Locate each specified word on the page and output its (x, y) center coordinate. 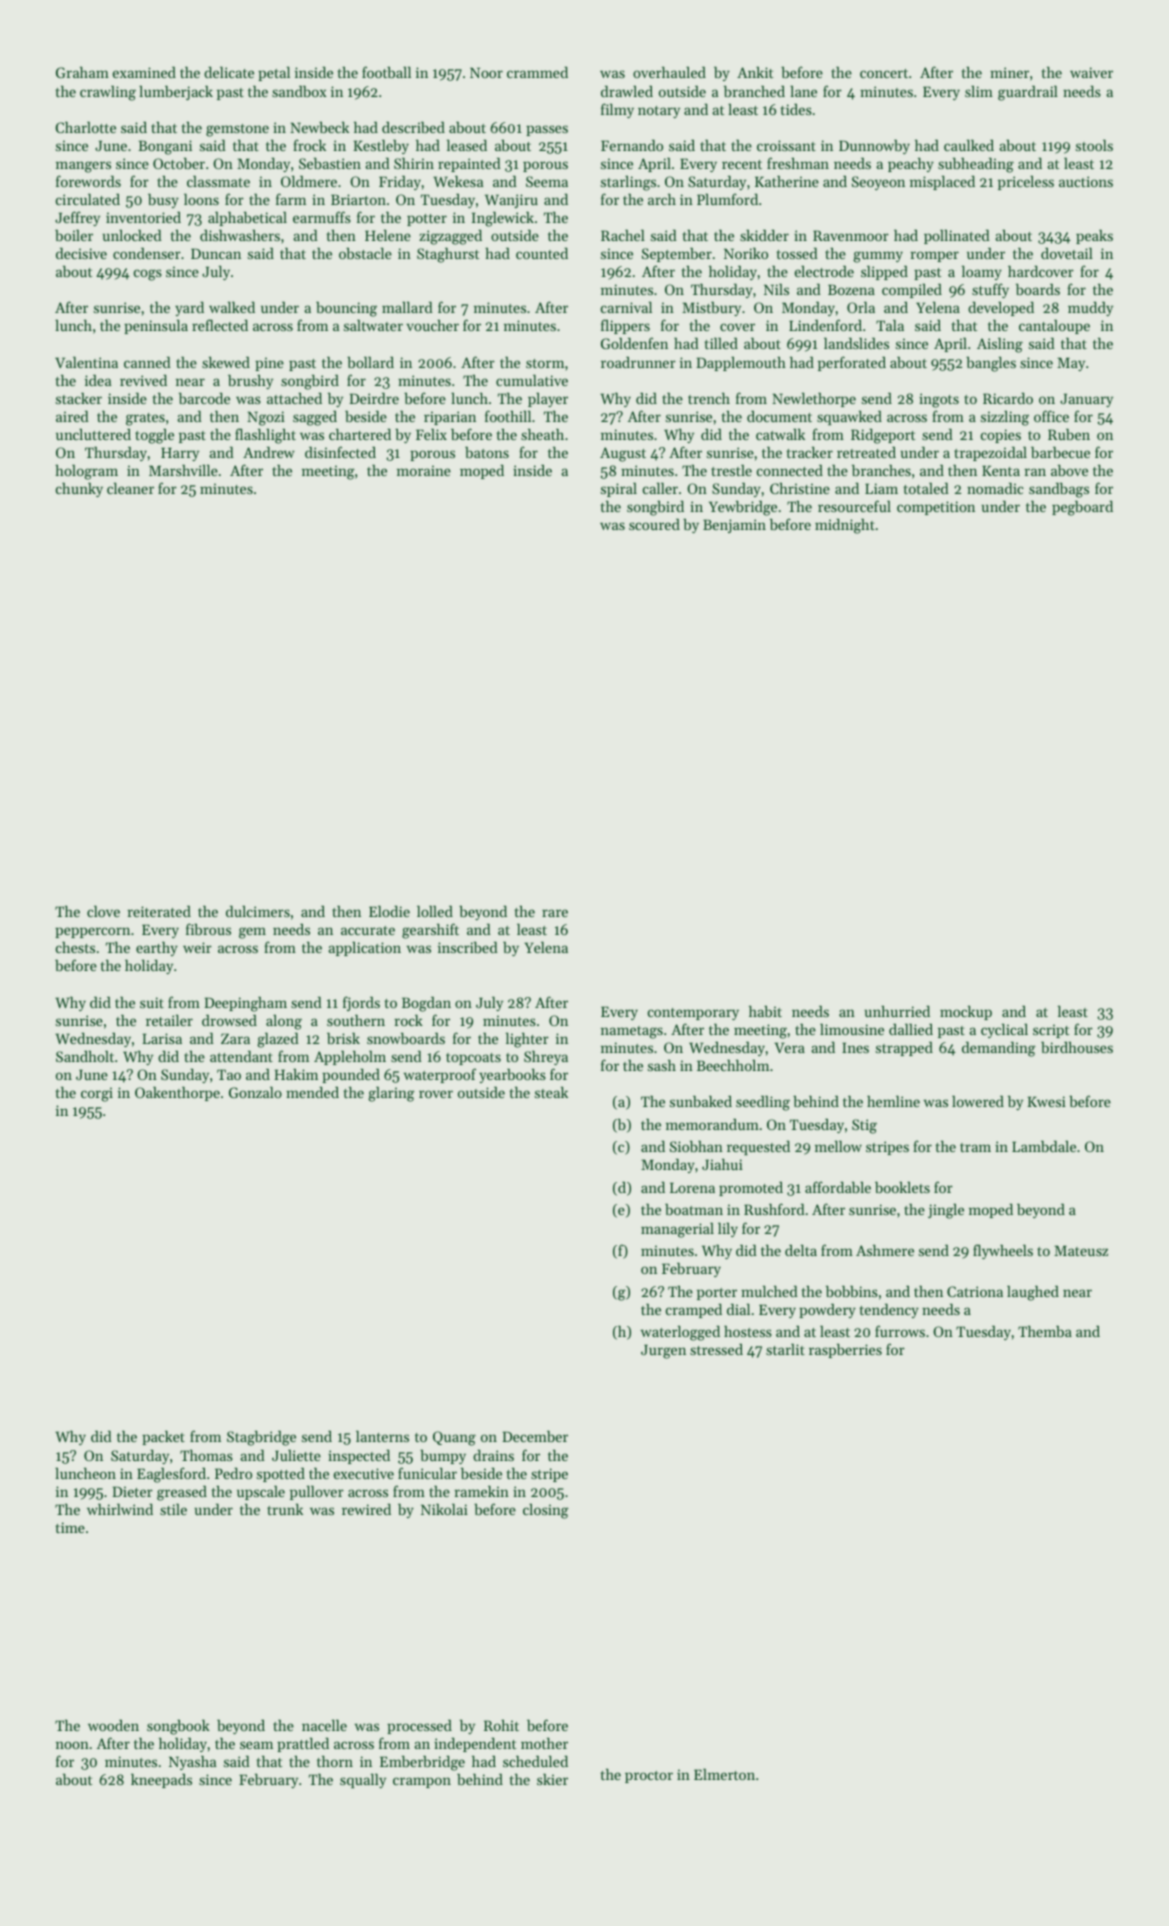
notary (659, 112)
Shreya (546, 1058)
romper (934, 256)
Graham (82, 72)
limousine (852, 1029)
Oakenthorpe (177, 1094)
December (535, 1436)
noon (72, 1745)
